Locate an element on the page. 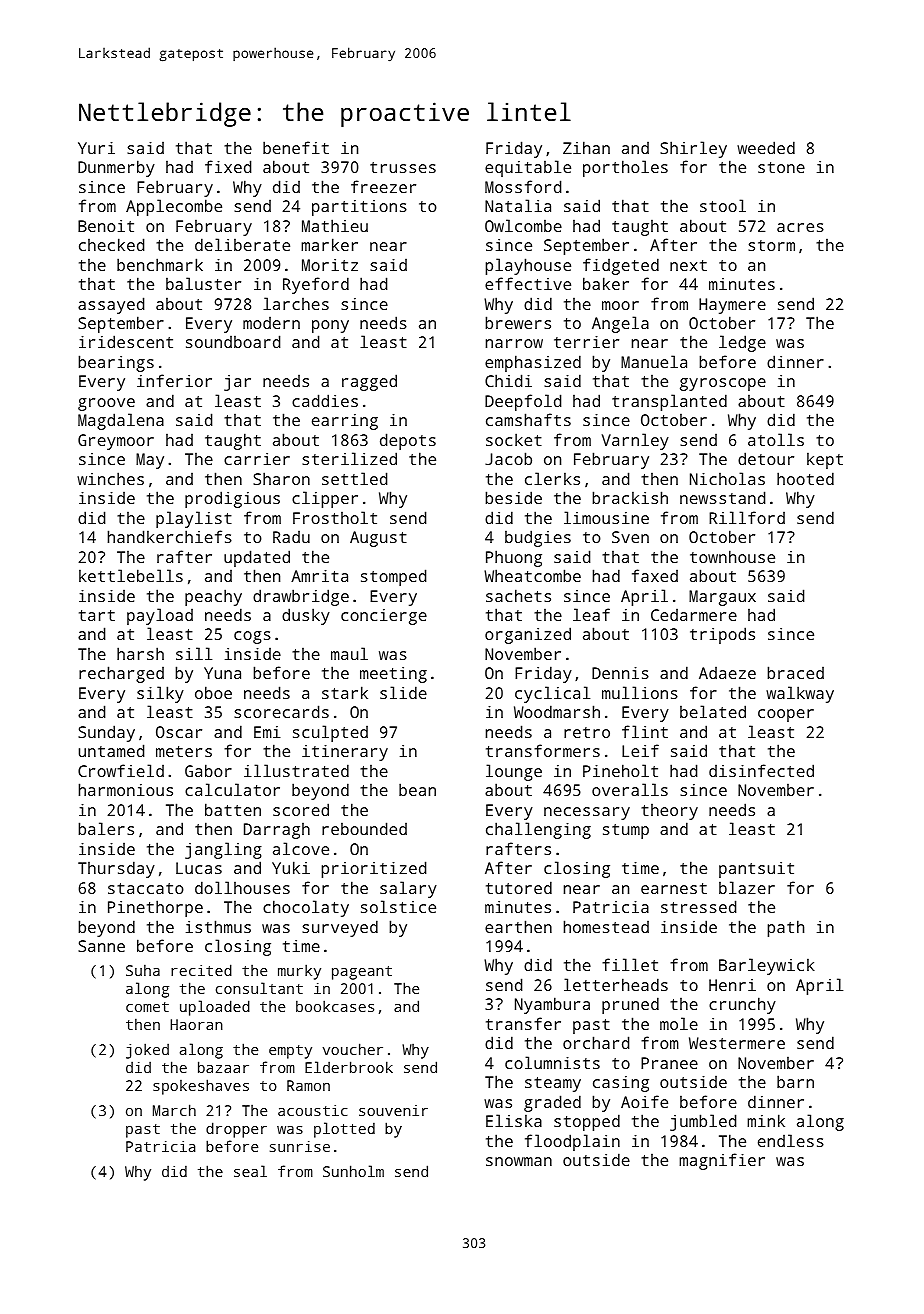  Thursday is located at coordinates (116, 869).
